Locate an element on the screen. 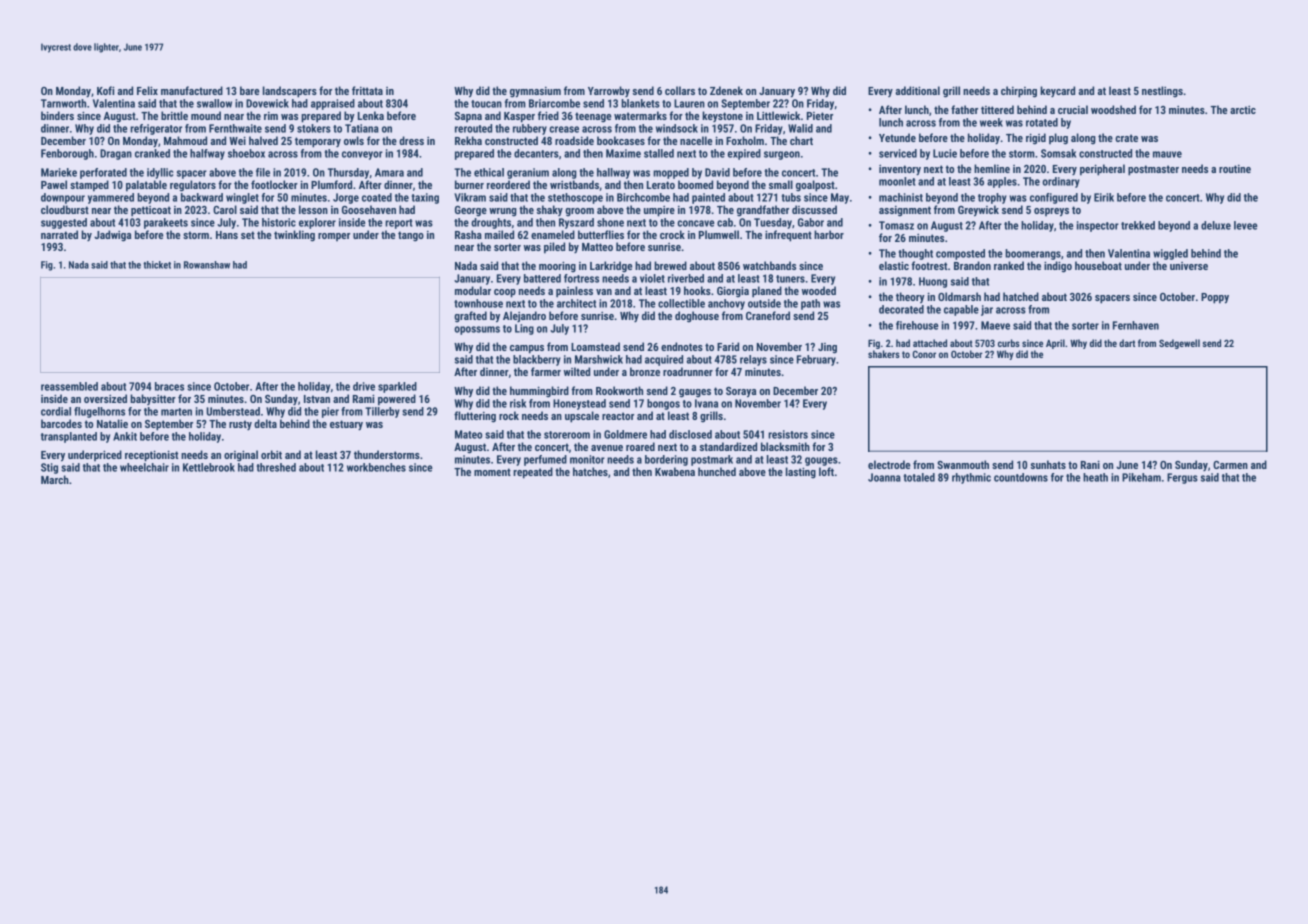 The width and height of the screenshot is (1308, 924). frittata is located at coordinates (367, 90).
